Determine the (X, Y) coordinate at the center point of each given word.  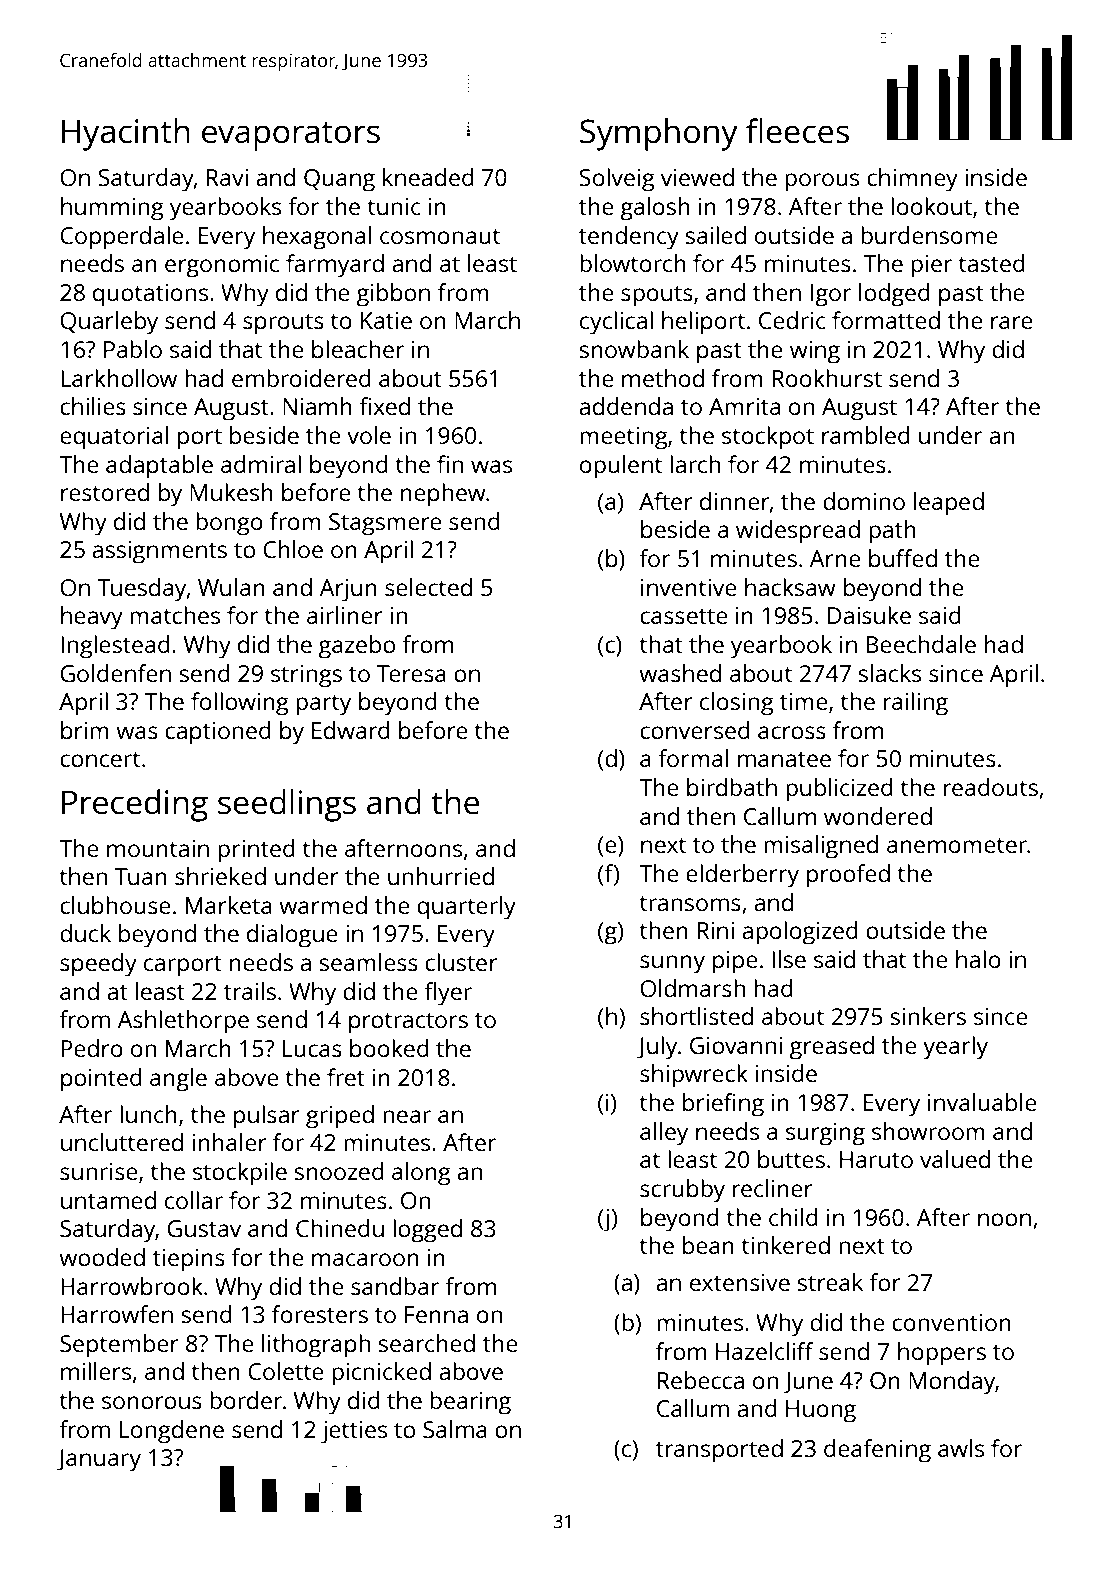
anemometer (957, 845)
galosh (655, 209)
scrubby (682, 1191)
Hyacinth (126, 134)
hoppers (942, 1354)
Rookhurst (827, 378)
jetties (354, 1432)
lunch (148, 1114)
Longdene (172, 1432)
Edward (351, 730)
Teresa (411, 673)
